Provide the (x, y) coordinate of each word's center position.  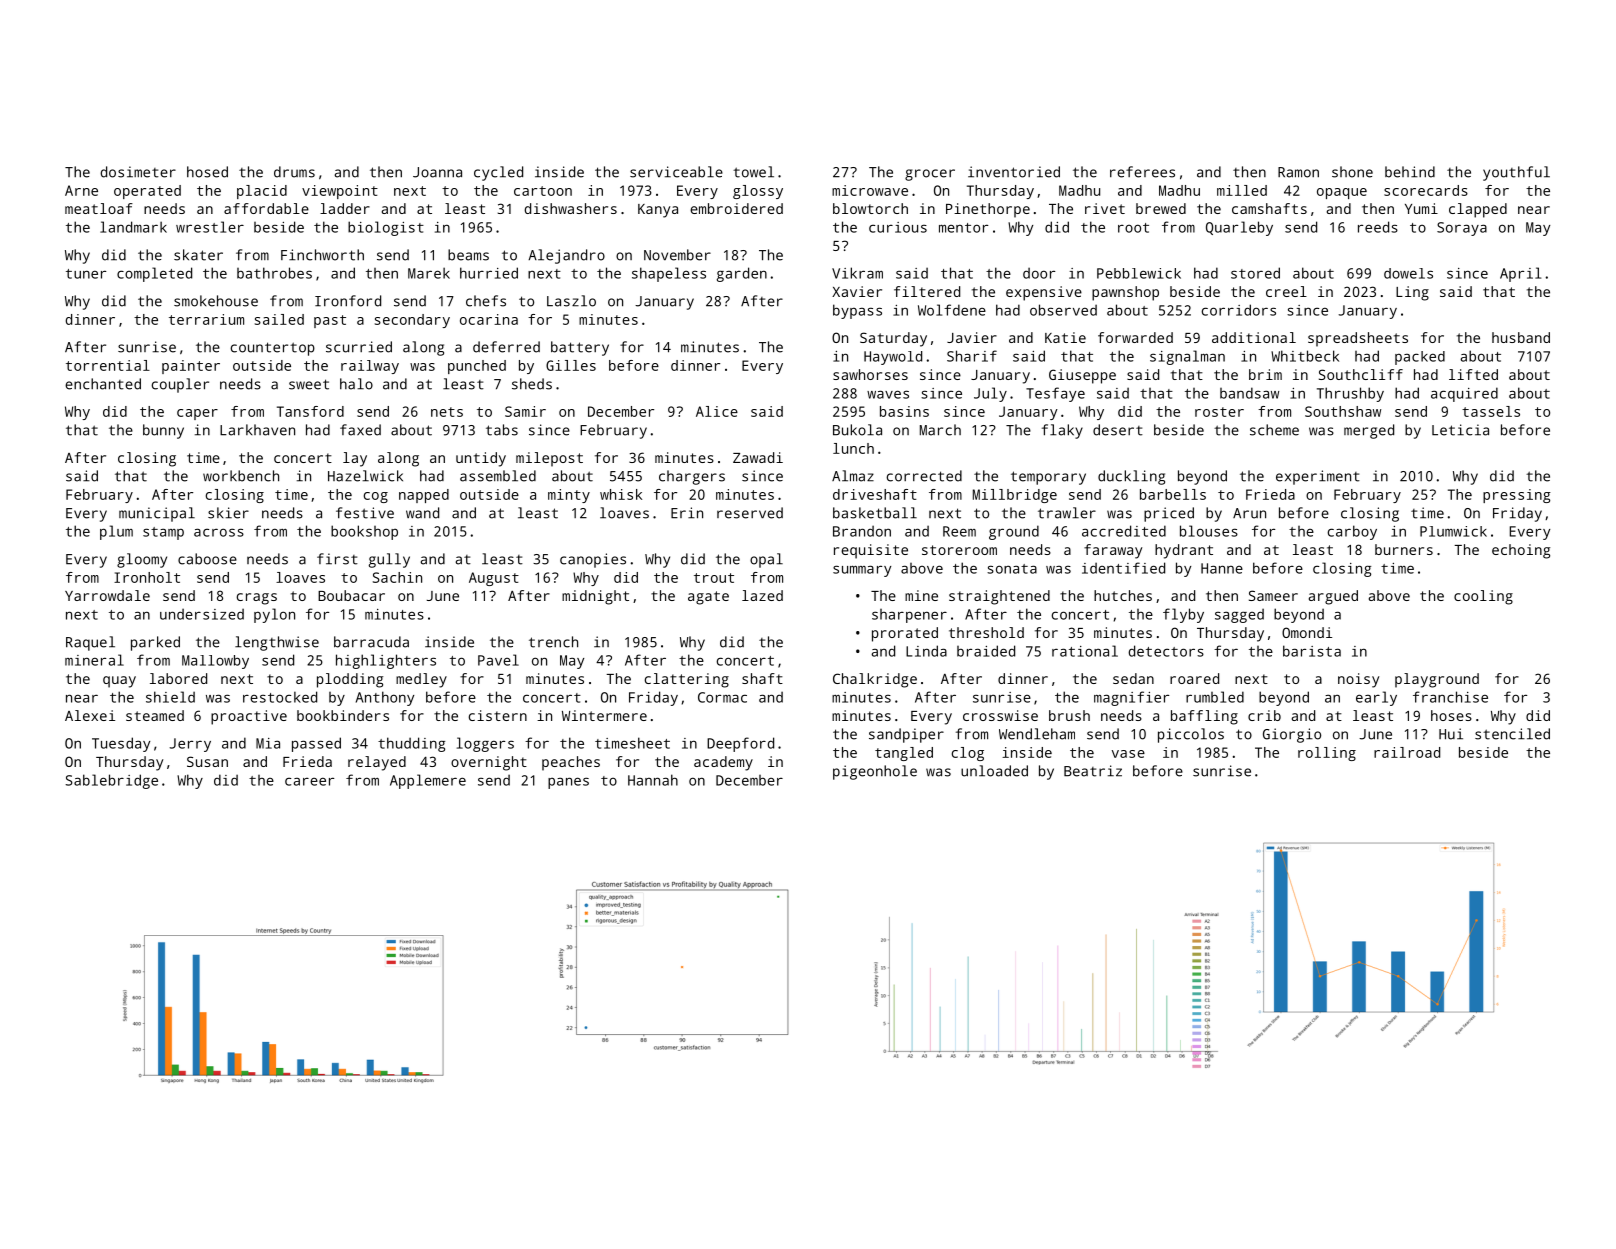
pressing (1517, 496)
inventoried (1014, 172)
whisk (621, 494)
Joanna (437, 172)
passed (316, 744)
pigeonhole (875, 772)
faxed (360, 430)
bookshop (364, 532)
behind (1410, 172)
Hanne (1222, 568)
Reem (959, 531)
